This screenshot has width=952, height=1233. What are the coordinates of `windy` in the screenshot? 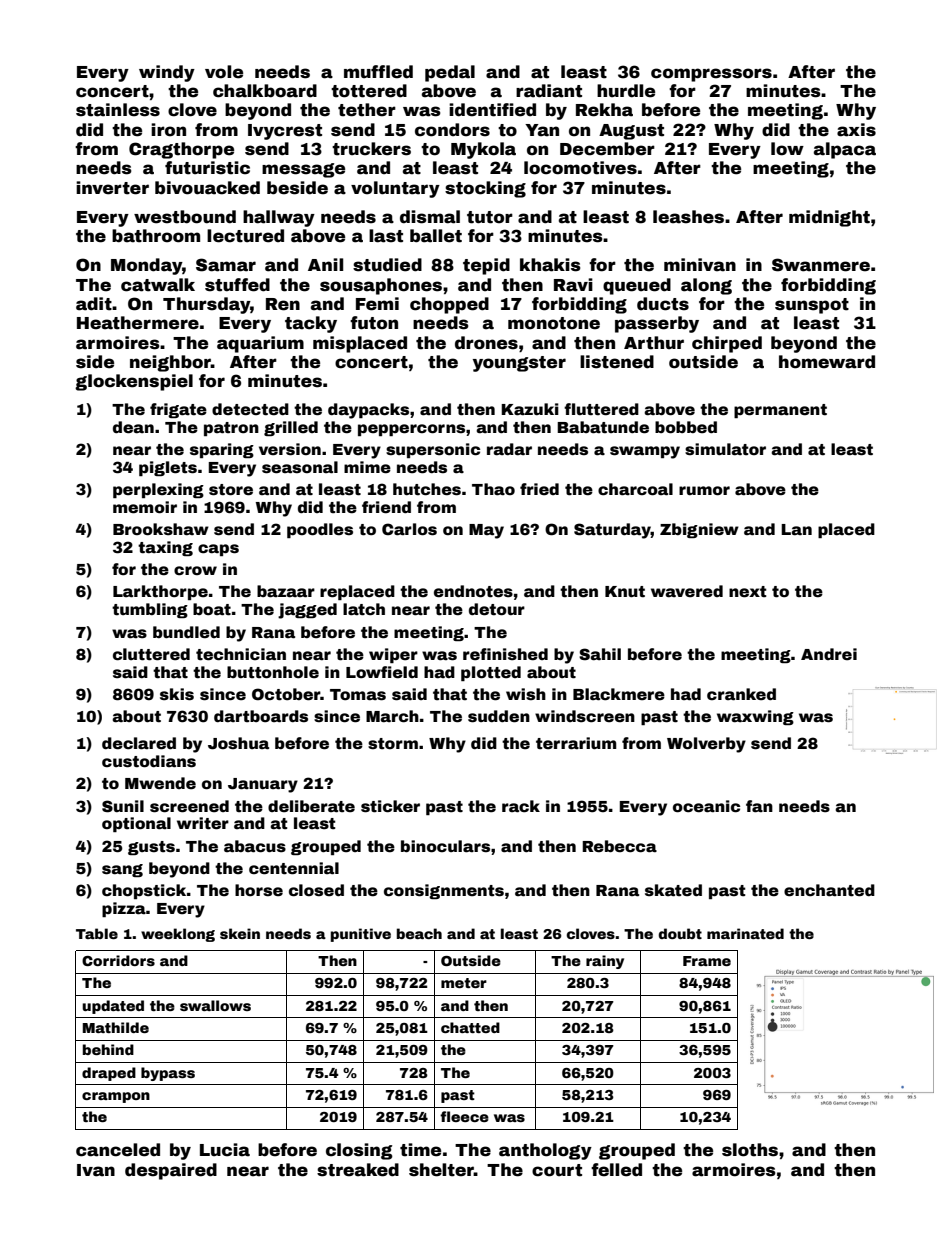 It's located at (167, 73).
